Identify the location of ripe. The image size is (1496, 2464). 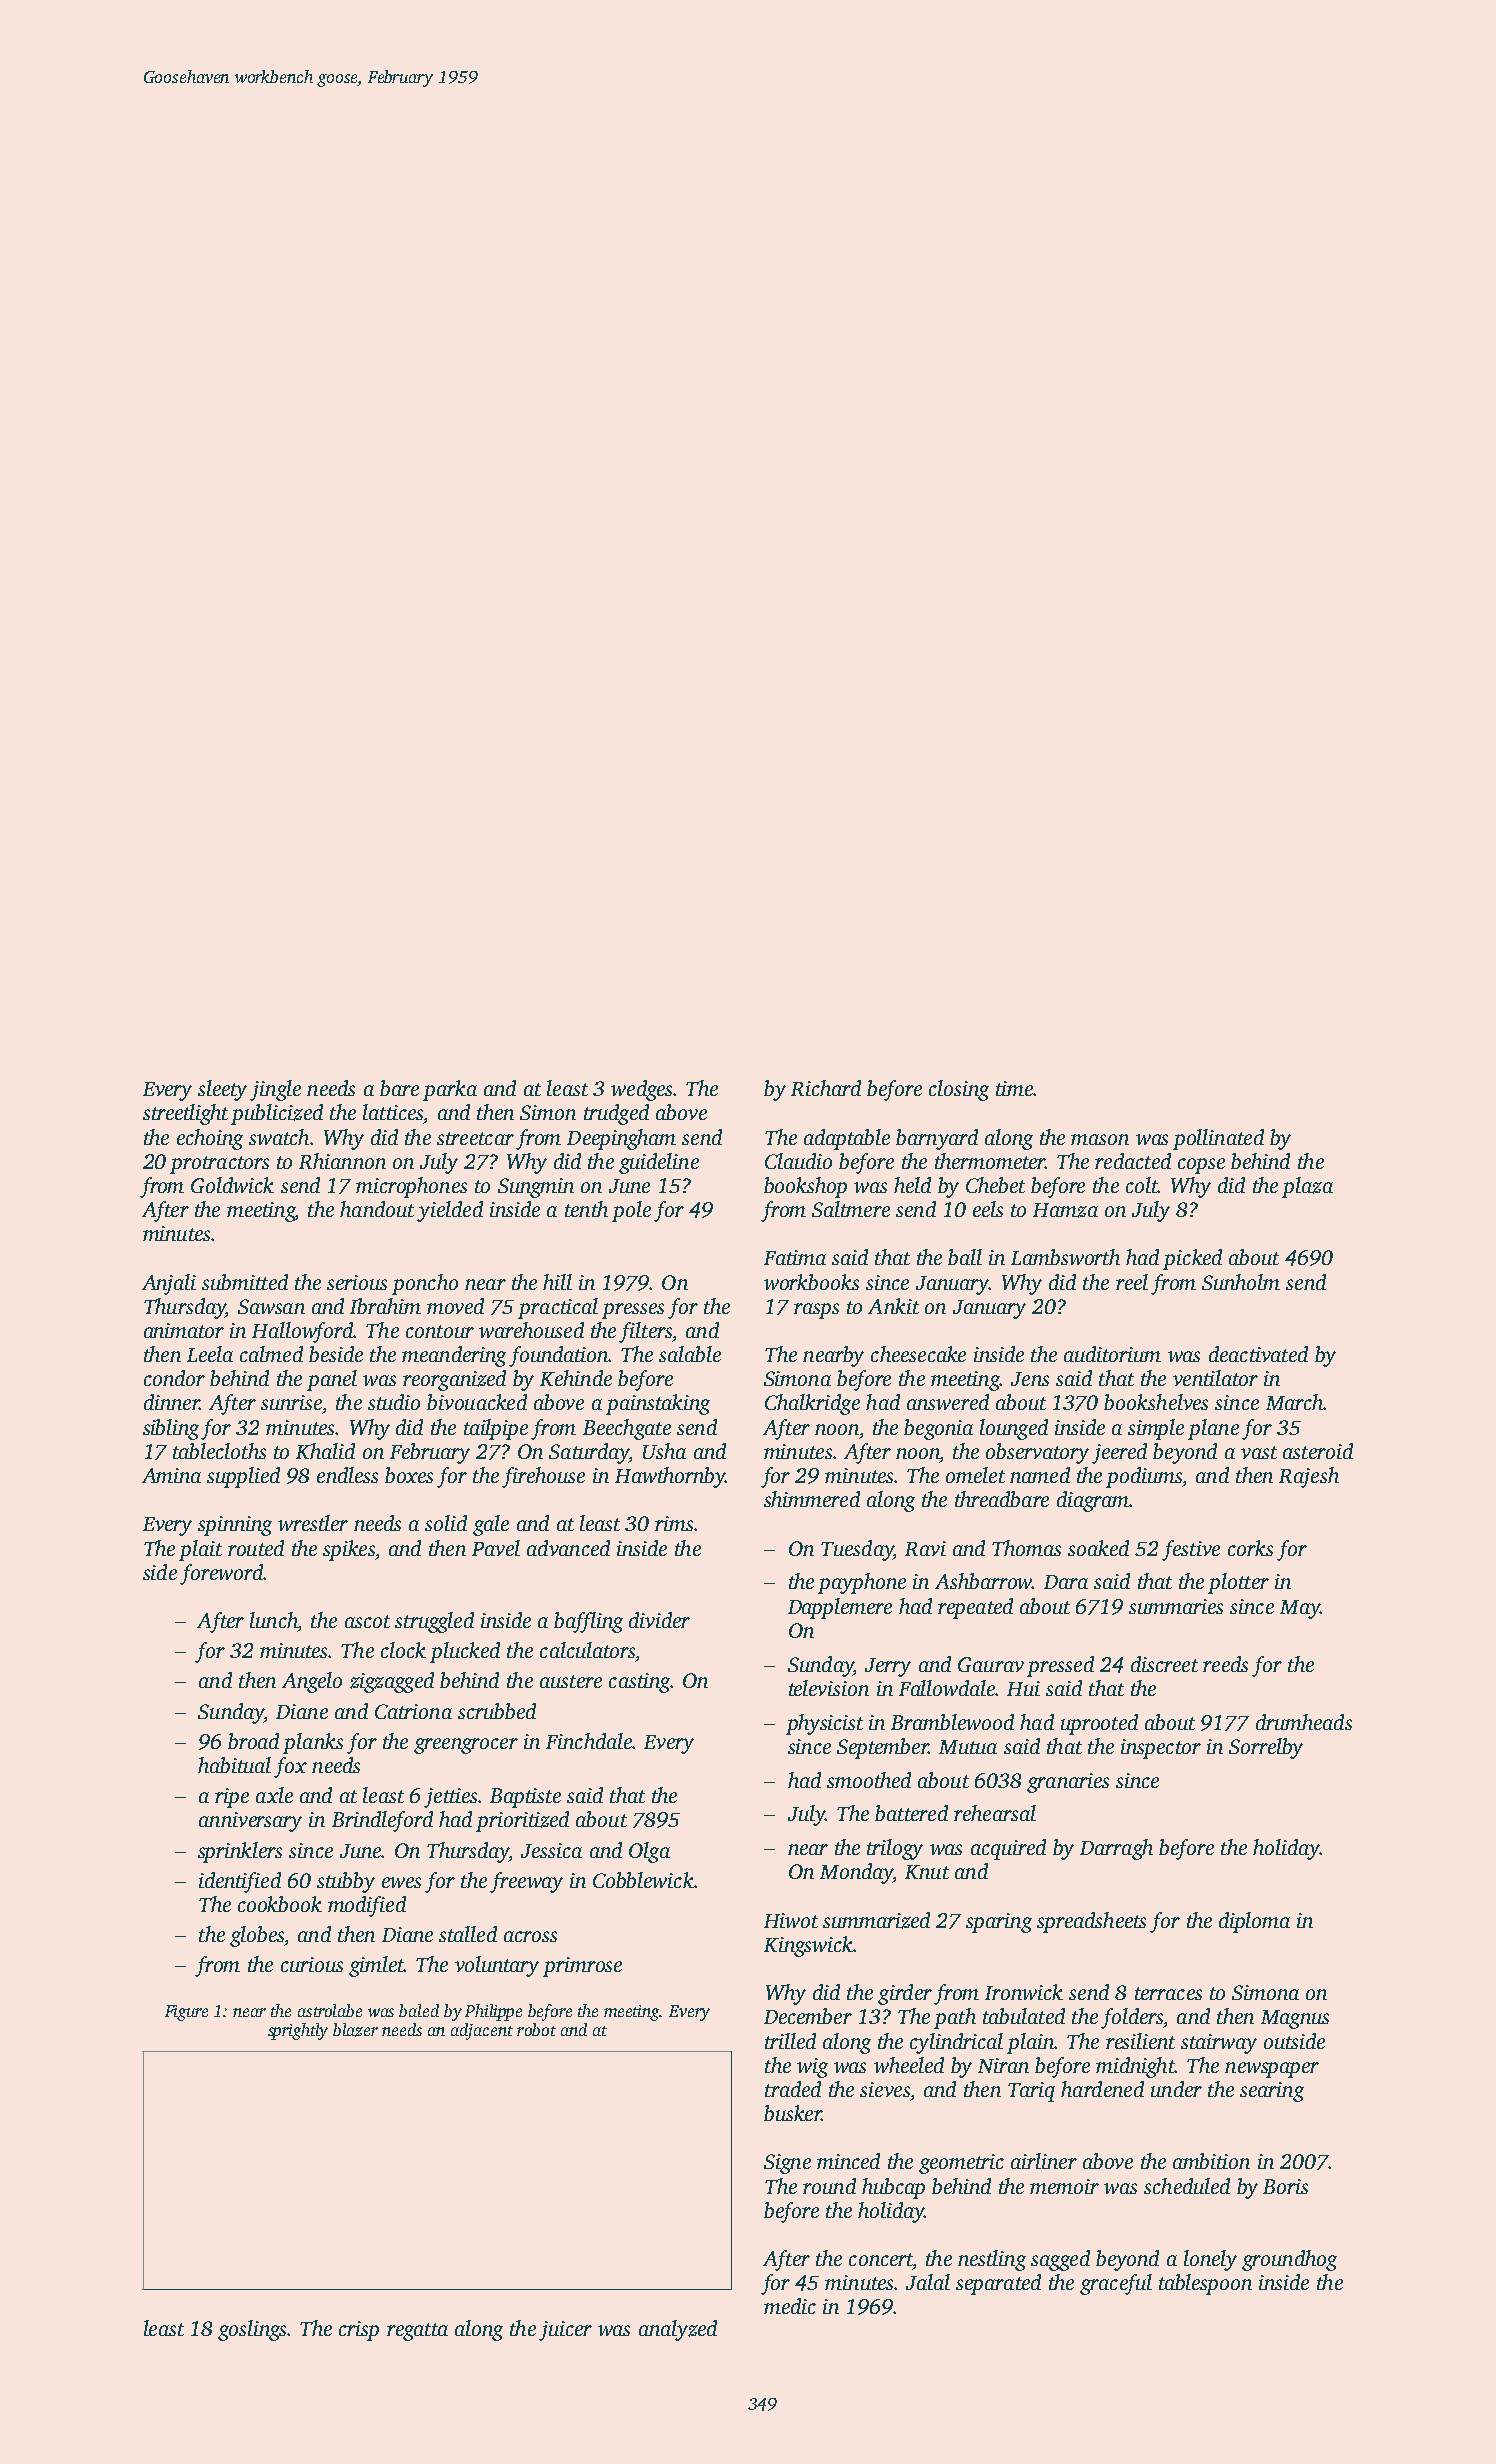
(232, 1798).
